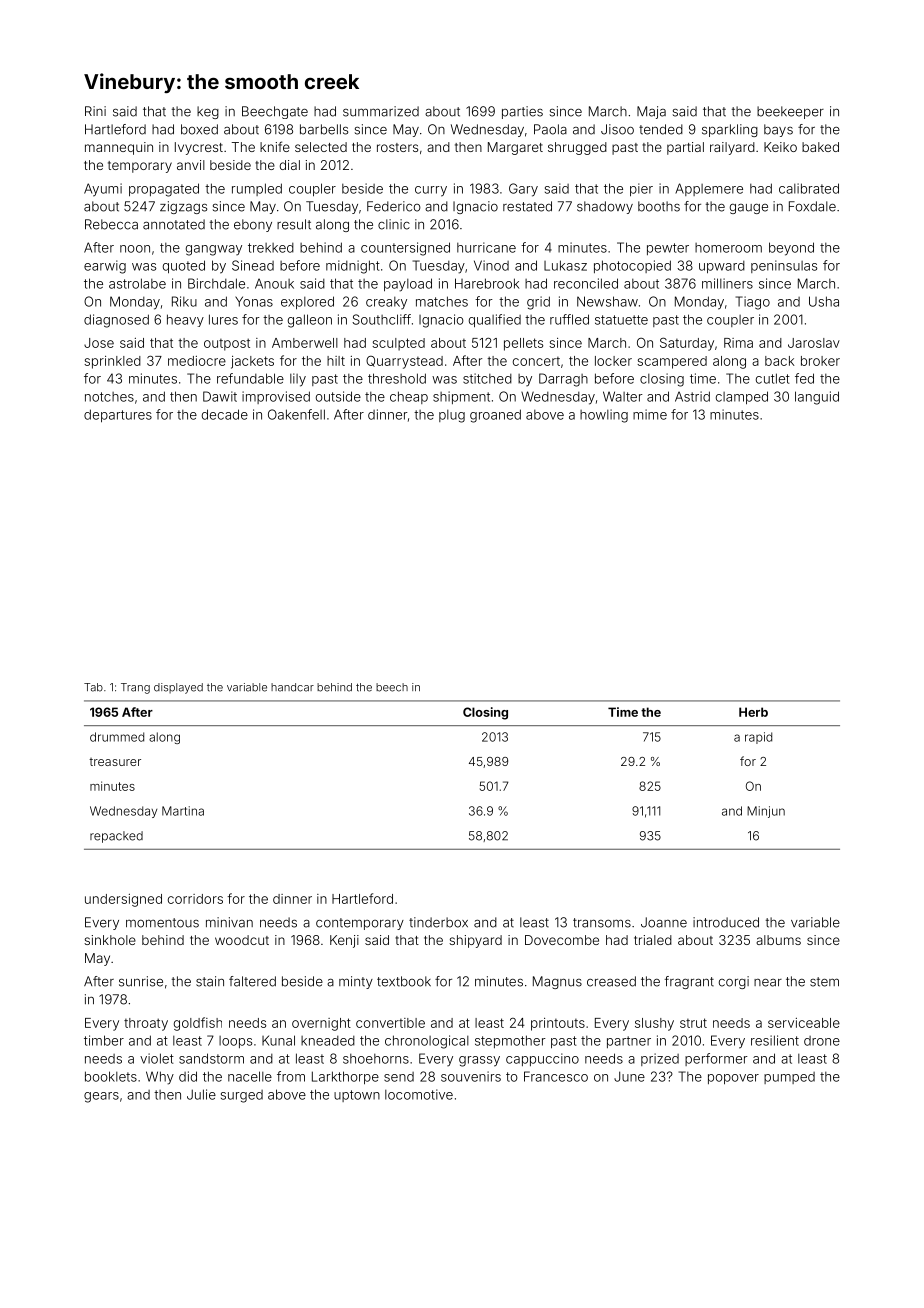  What do you see at coordinates (611, 981) in the image?
I see `creased` at bounding box center [611, 981].
